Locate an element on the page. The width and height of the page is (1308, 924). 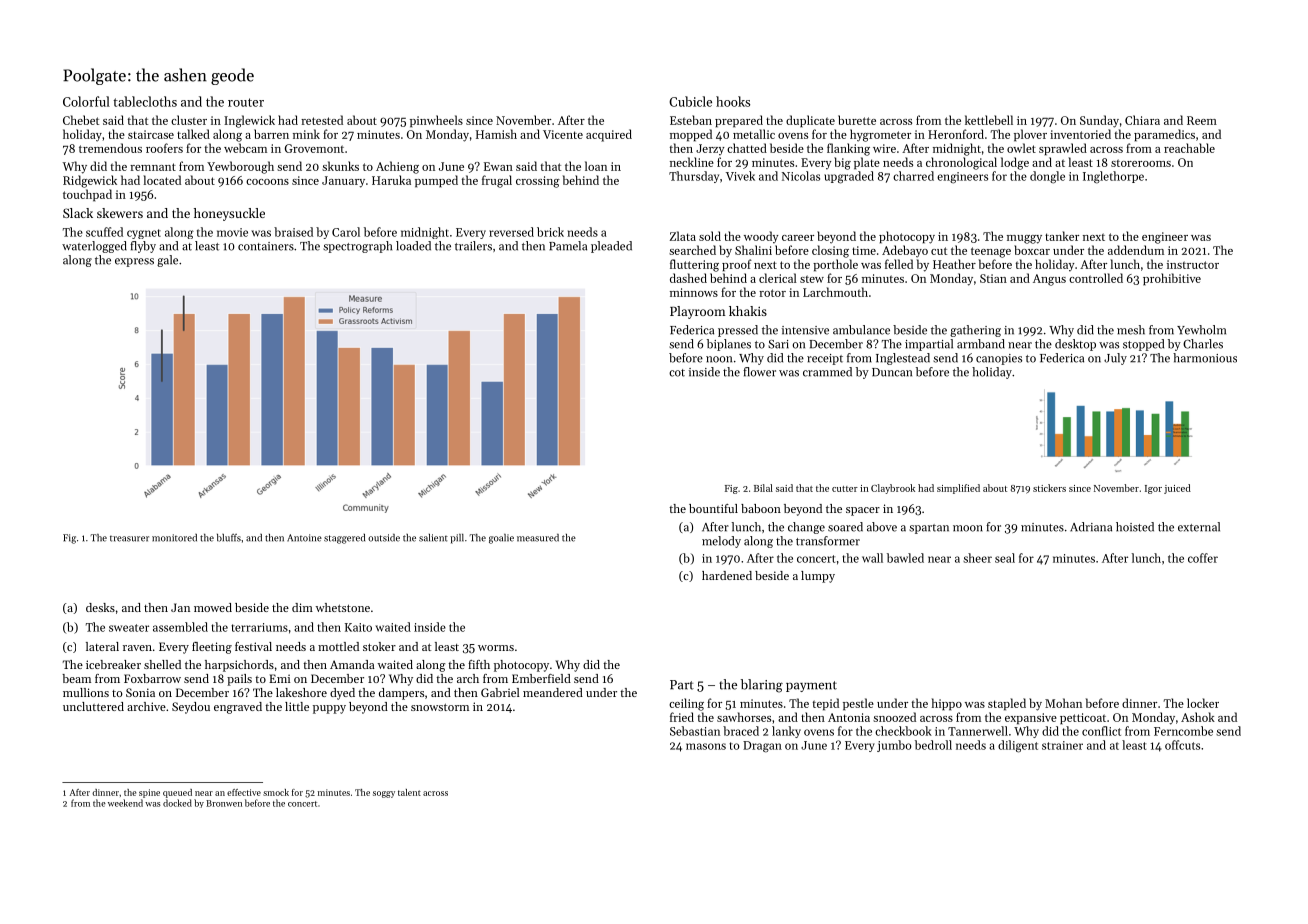
bountiful is located at coordinates (713, 508).
